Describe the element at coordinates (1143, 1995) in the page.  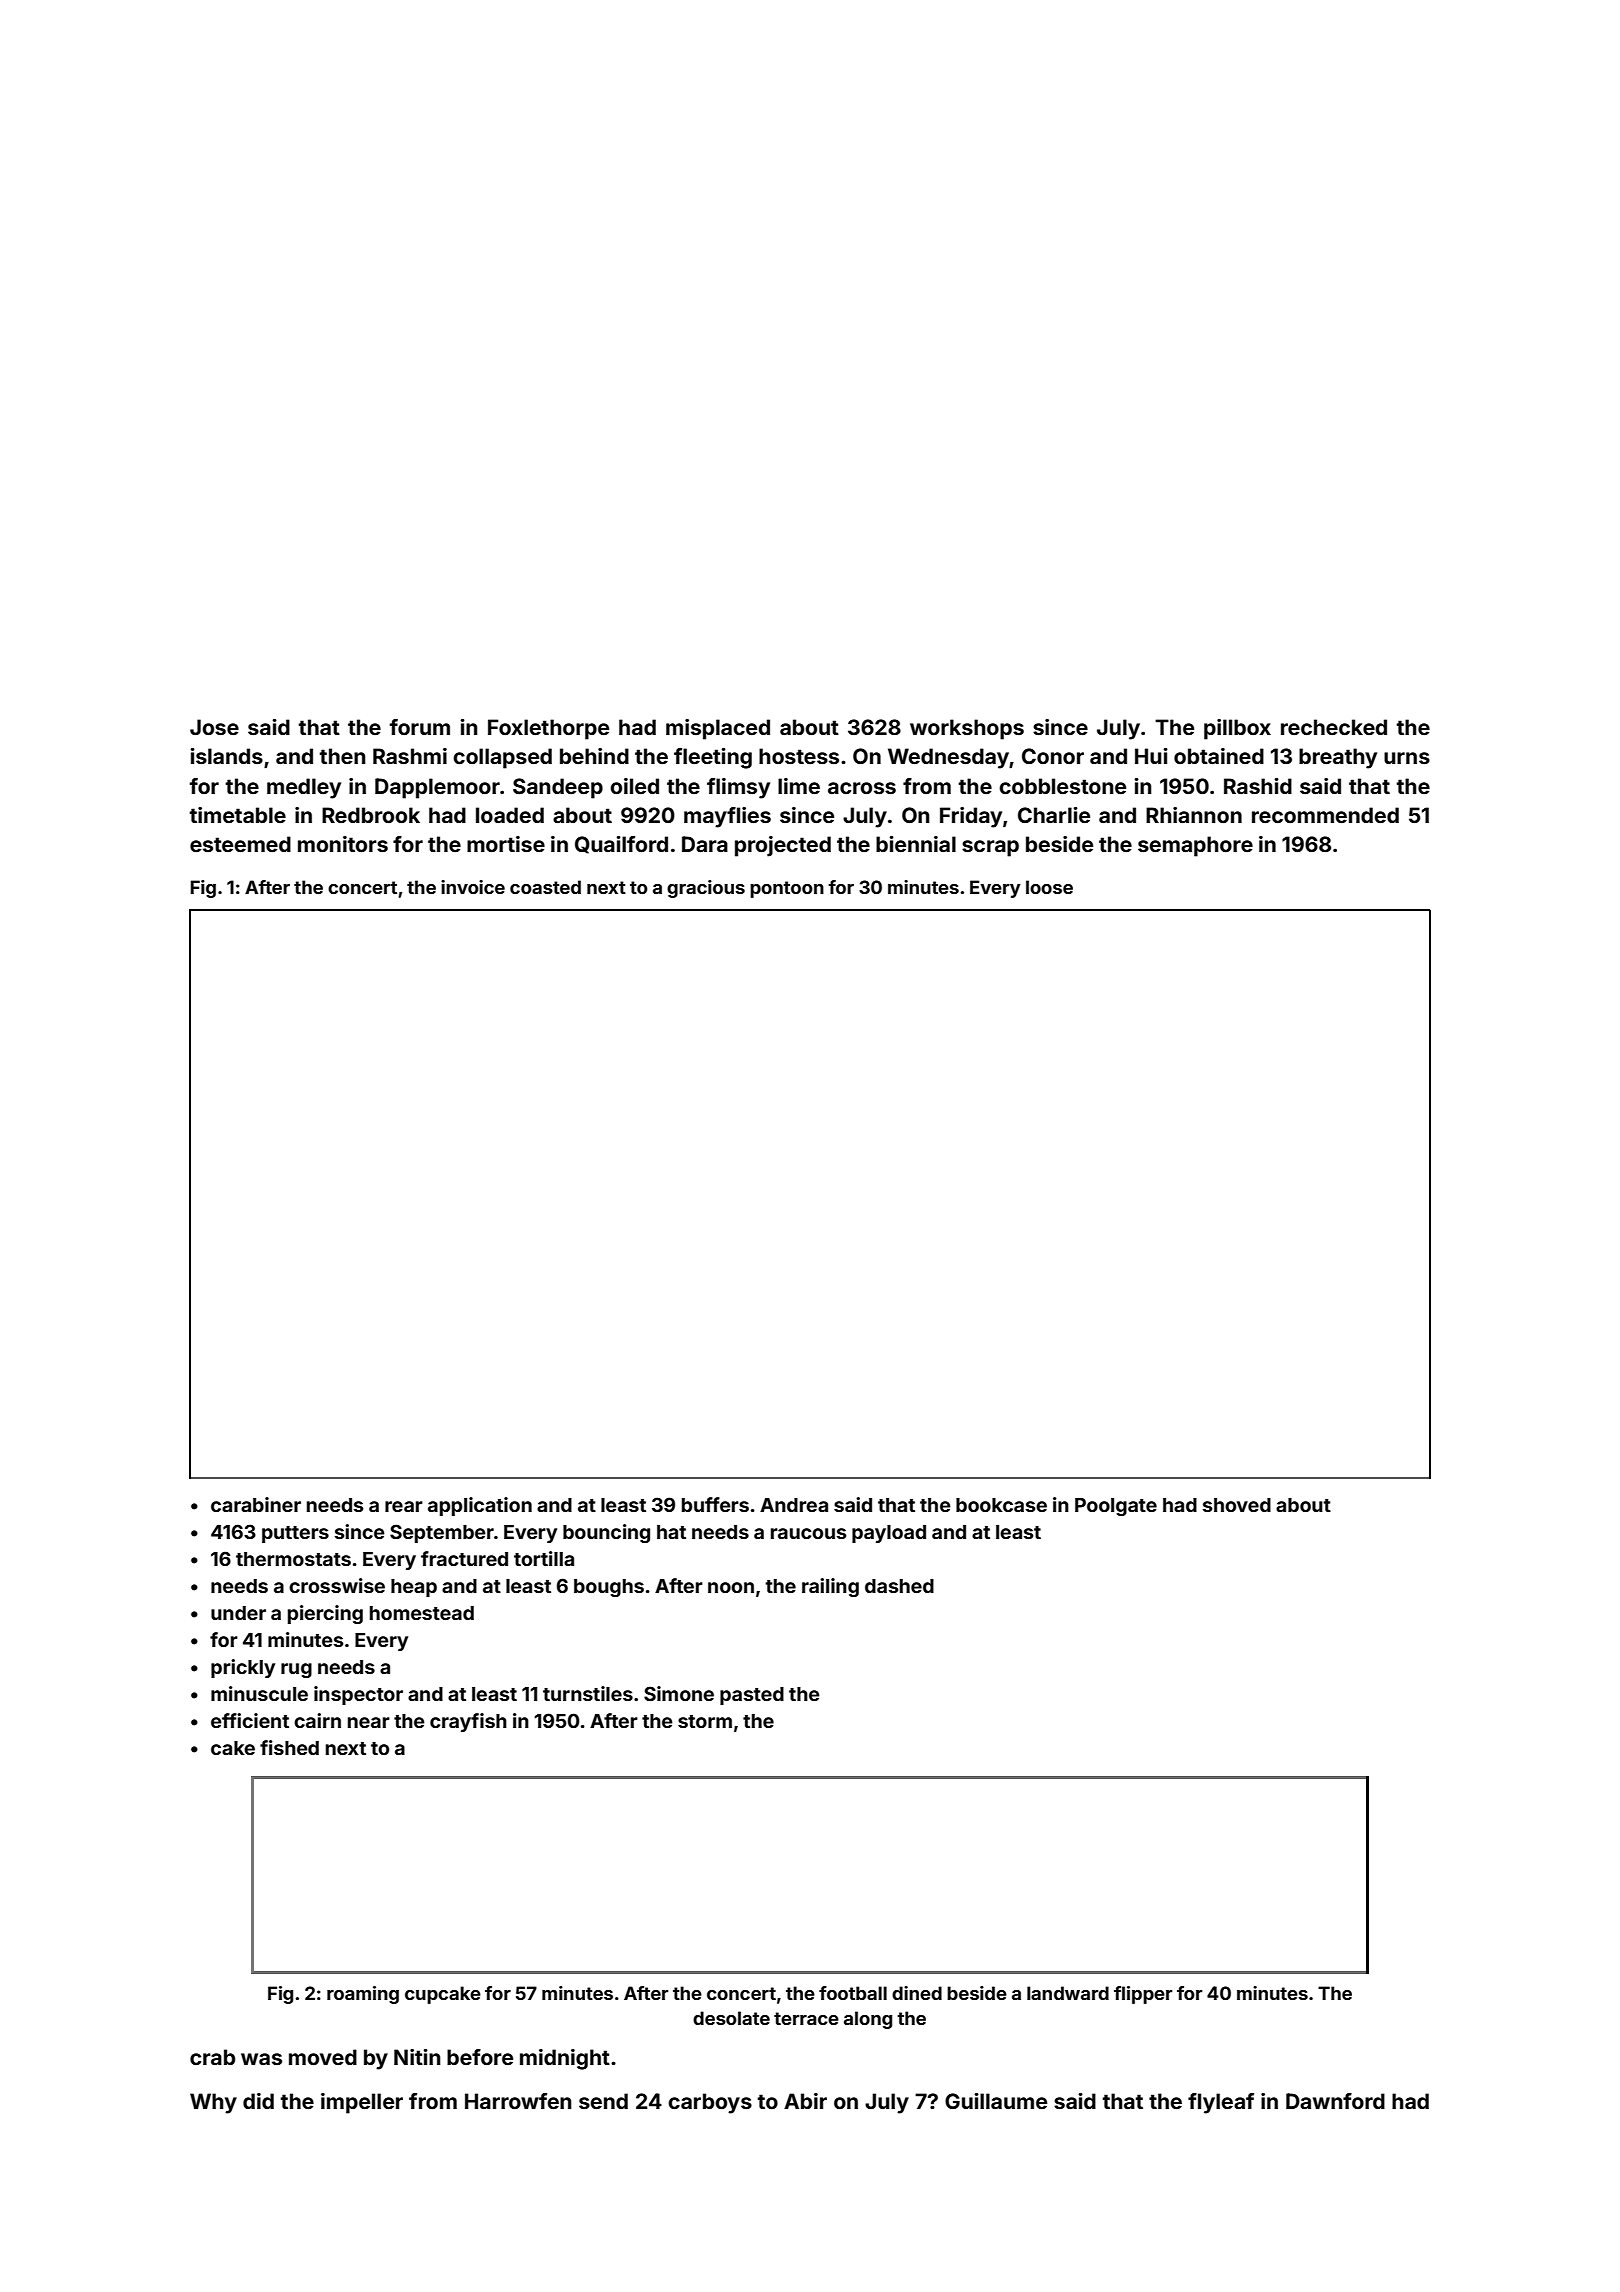
I see `flipper` at that location.
